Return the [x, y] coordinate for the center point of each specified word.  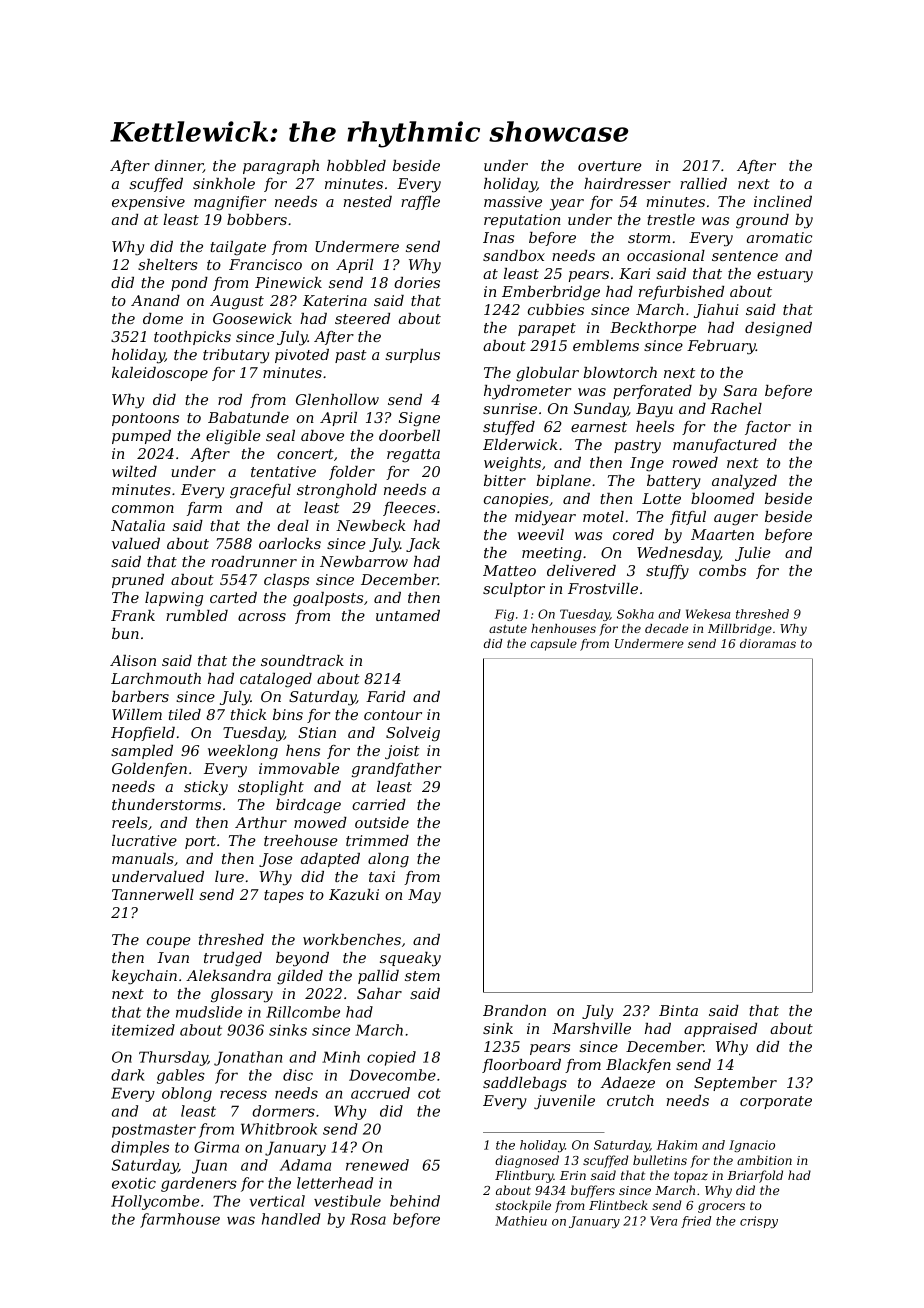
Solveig [413, 734]
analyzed [744, 482]
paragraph [281, 167]
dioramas [768, 643]
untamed [408, 615]
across [262, 617]
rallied [703, 183]
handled [291, 1219]
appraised [720, 1030]
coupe [169, 942]
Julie [753, 554]
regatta [413, 456]
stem [422, 976]
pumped [141, 437]
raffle [420, 203]
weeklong [243, 752]
